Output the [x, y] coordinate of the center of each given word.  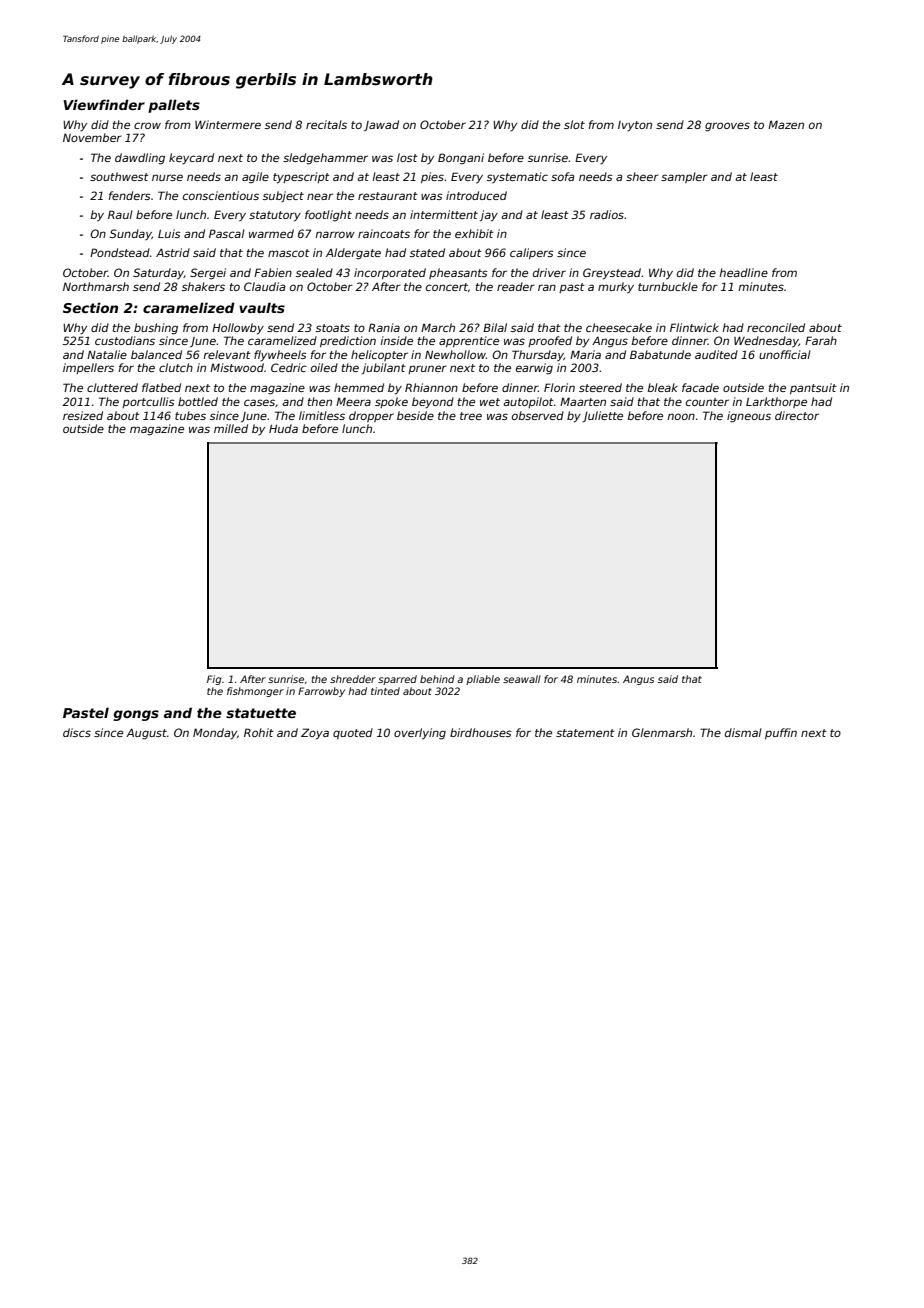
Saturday [158, 274]
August [146, 734]
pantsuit [813, 388]
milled [231, 428]
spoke [391, 402]
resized [83, 415]
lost [407, 157]
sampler [684, 177]
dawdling [140, 159]
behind [437, 679]
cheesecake [619, 327]
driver [549, 272]
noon [681, 416]
